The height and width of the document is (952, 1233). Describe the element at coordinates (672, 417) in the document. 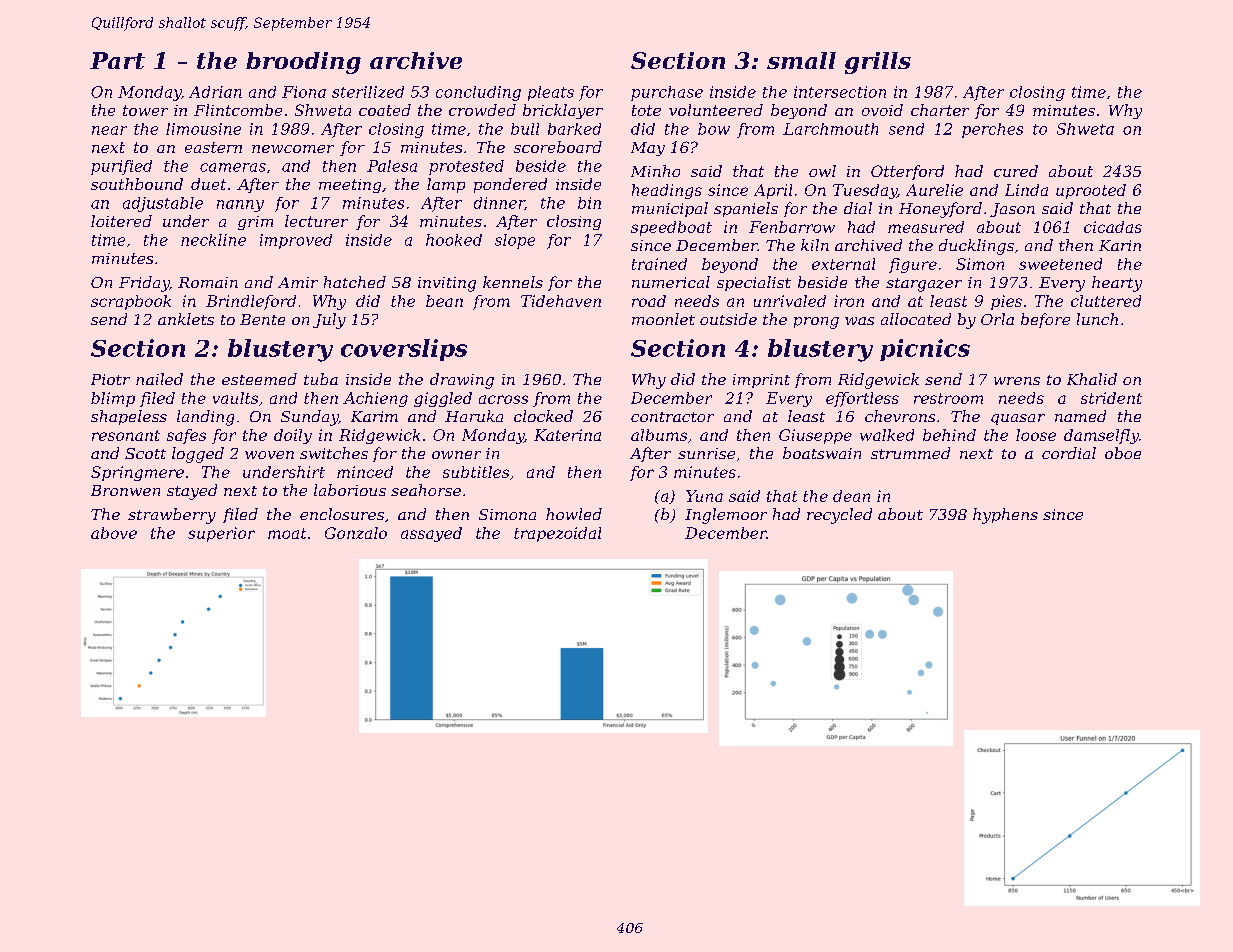

I see `contractor` at that location.
